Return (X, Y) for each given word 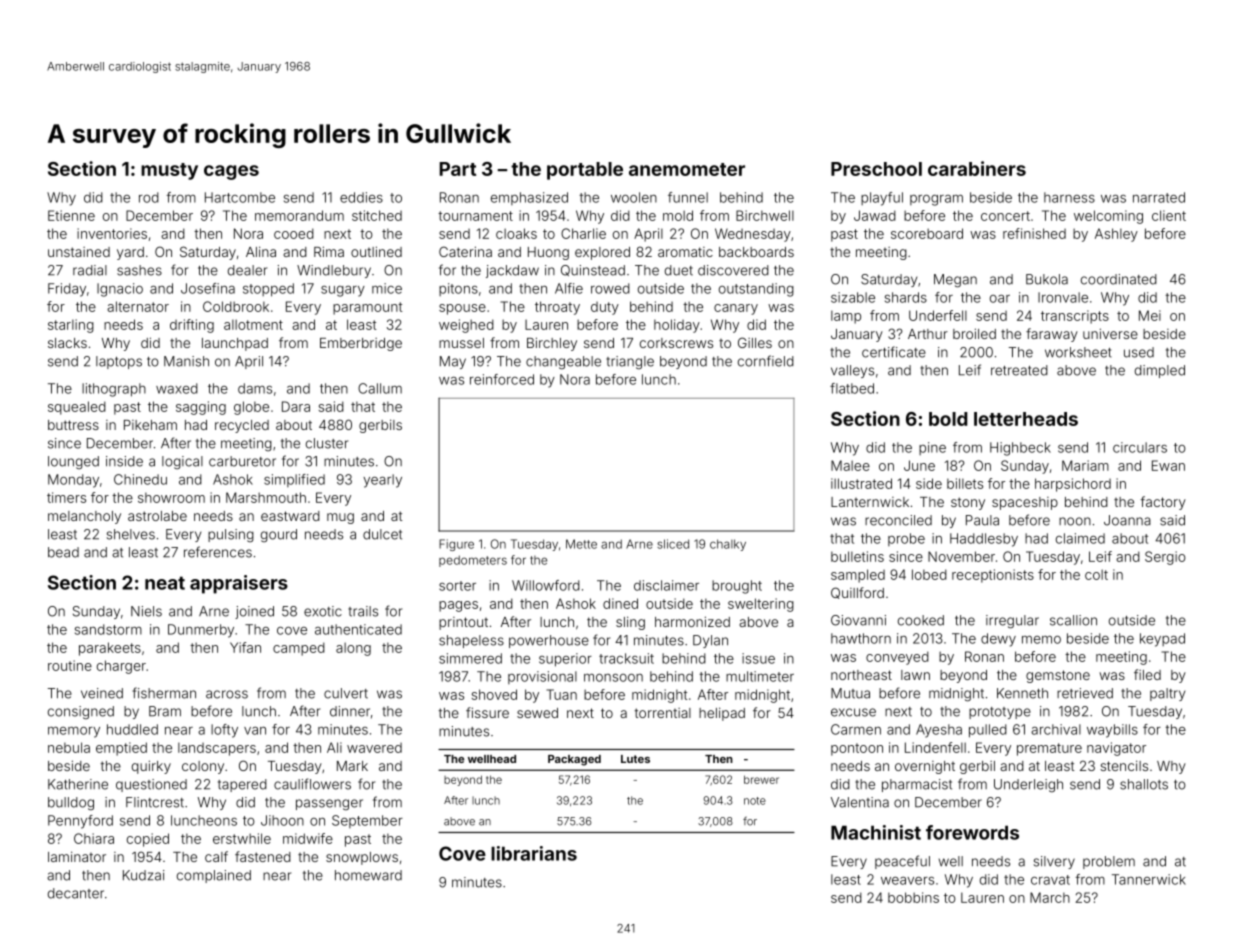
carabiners (977, 168)
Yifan (245, 647)
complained (214, 876)
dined (620, 603)
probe (906, 539)
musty (169, 171)
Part (457, 169)
